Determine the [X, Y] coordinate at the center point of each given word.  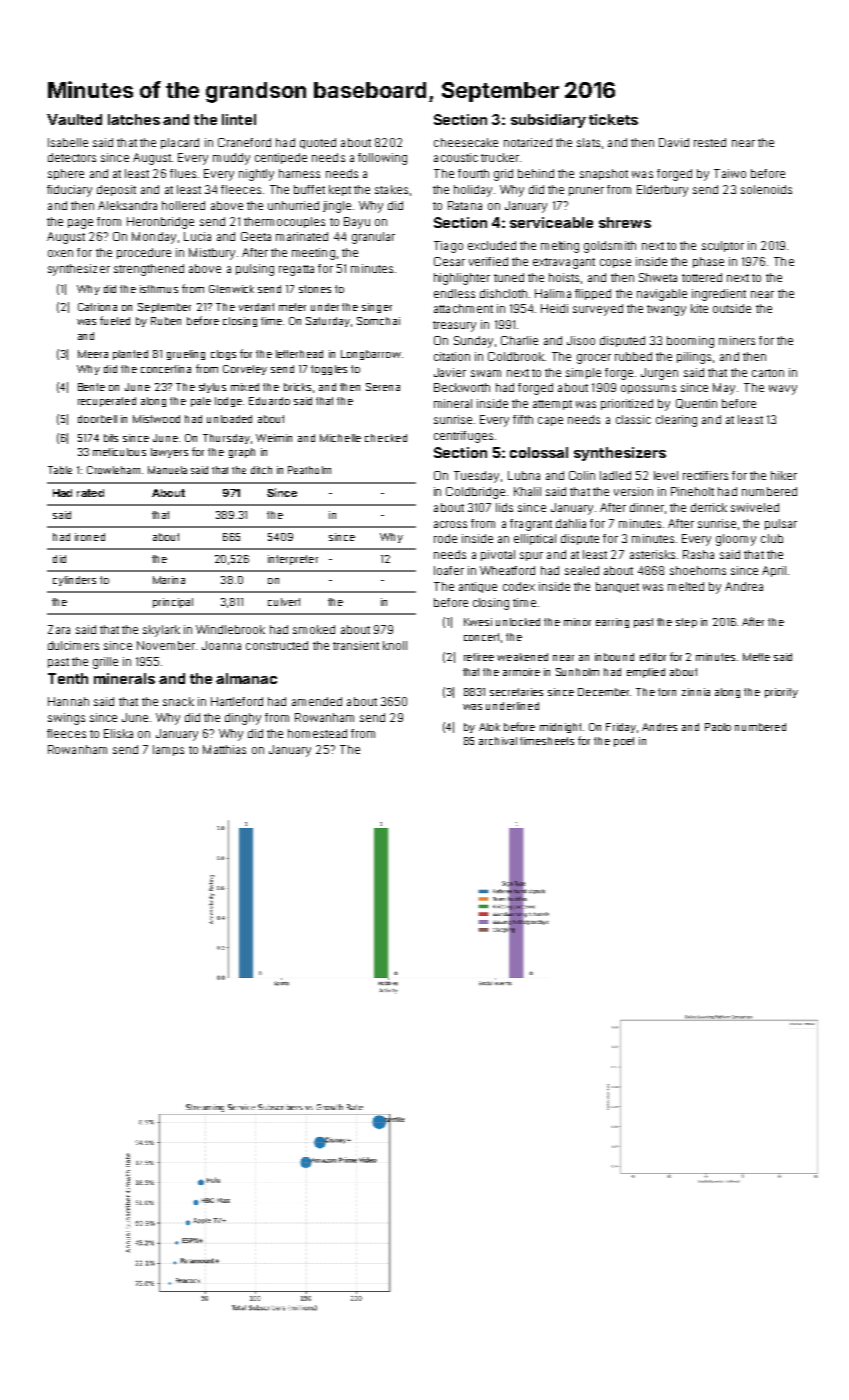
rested [710, 142]
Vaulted [74, 119]
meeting [313, 254]
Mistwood [156, 419]
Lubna [524, 475]
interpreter [293, 560]
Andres [659, 727]
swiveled [755, 507]
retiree [479, 657]
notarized [528, 142]
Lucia [197, 236]
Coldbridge [475, 493]
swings [66, 719]
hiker [784, 475]
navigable [662, 295]
